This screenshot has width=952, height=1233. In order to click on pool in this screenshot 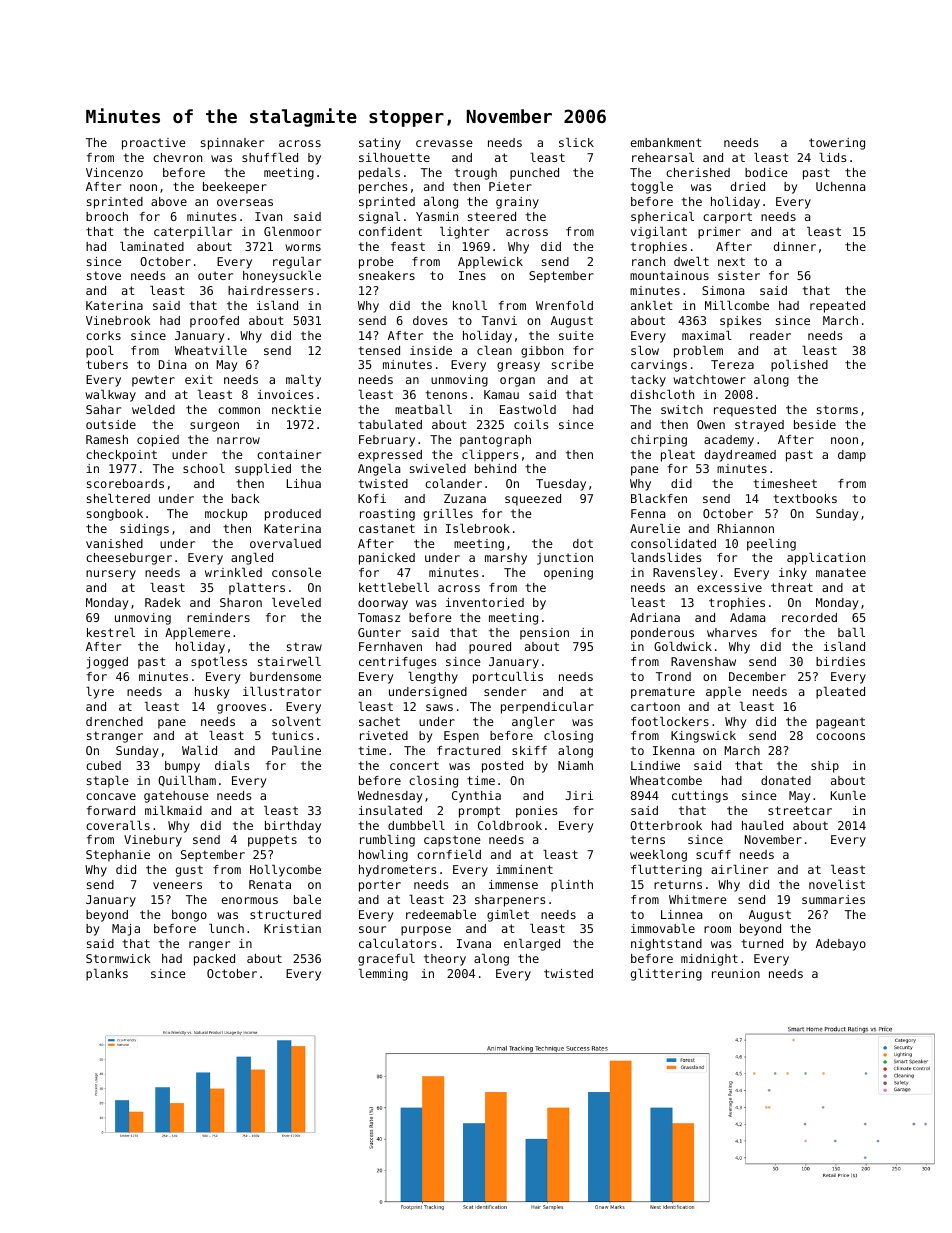, I will do `click(100, 352)`.
